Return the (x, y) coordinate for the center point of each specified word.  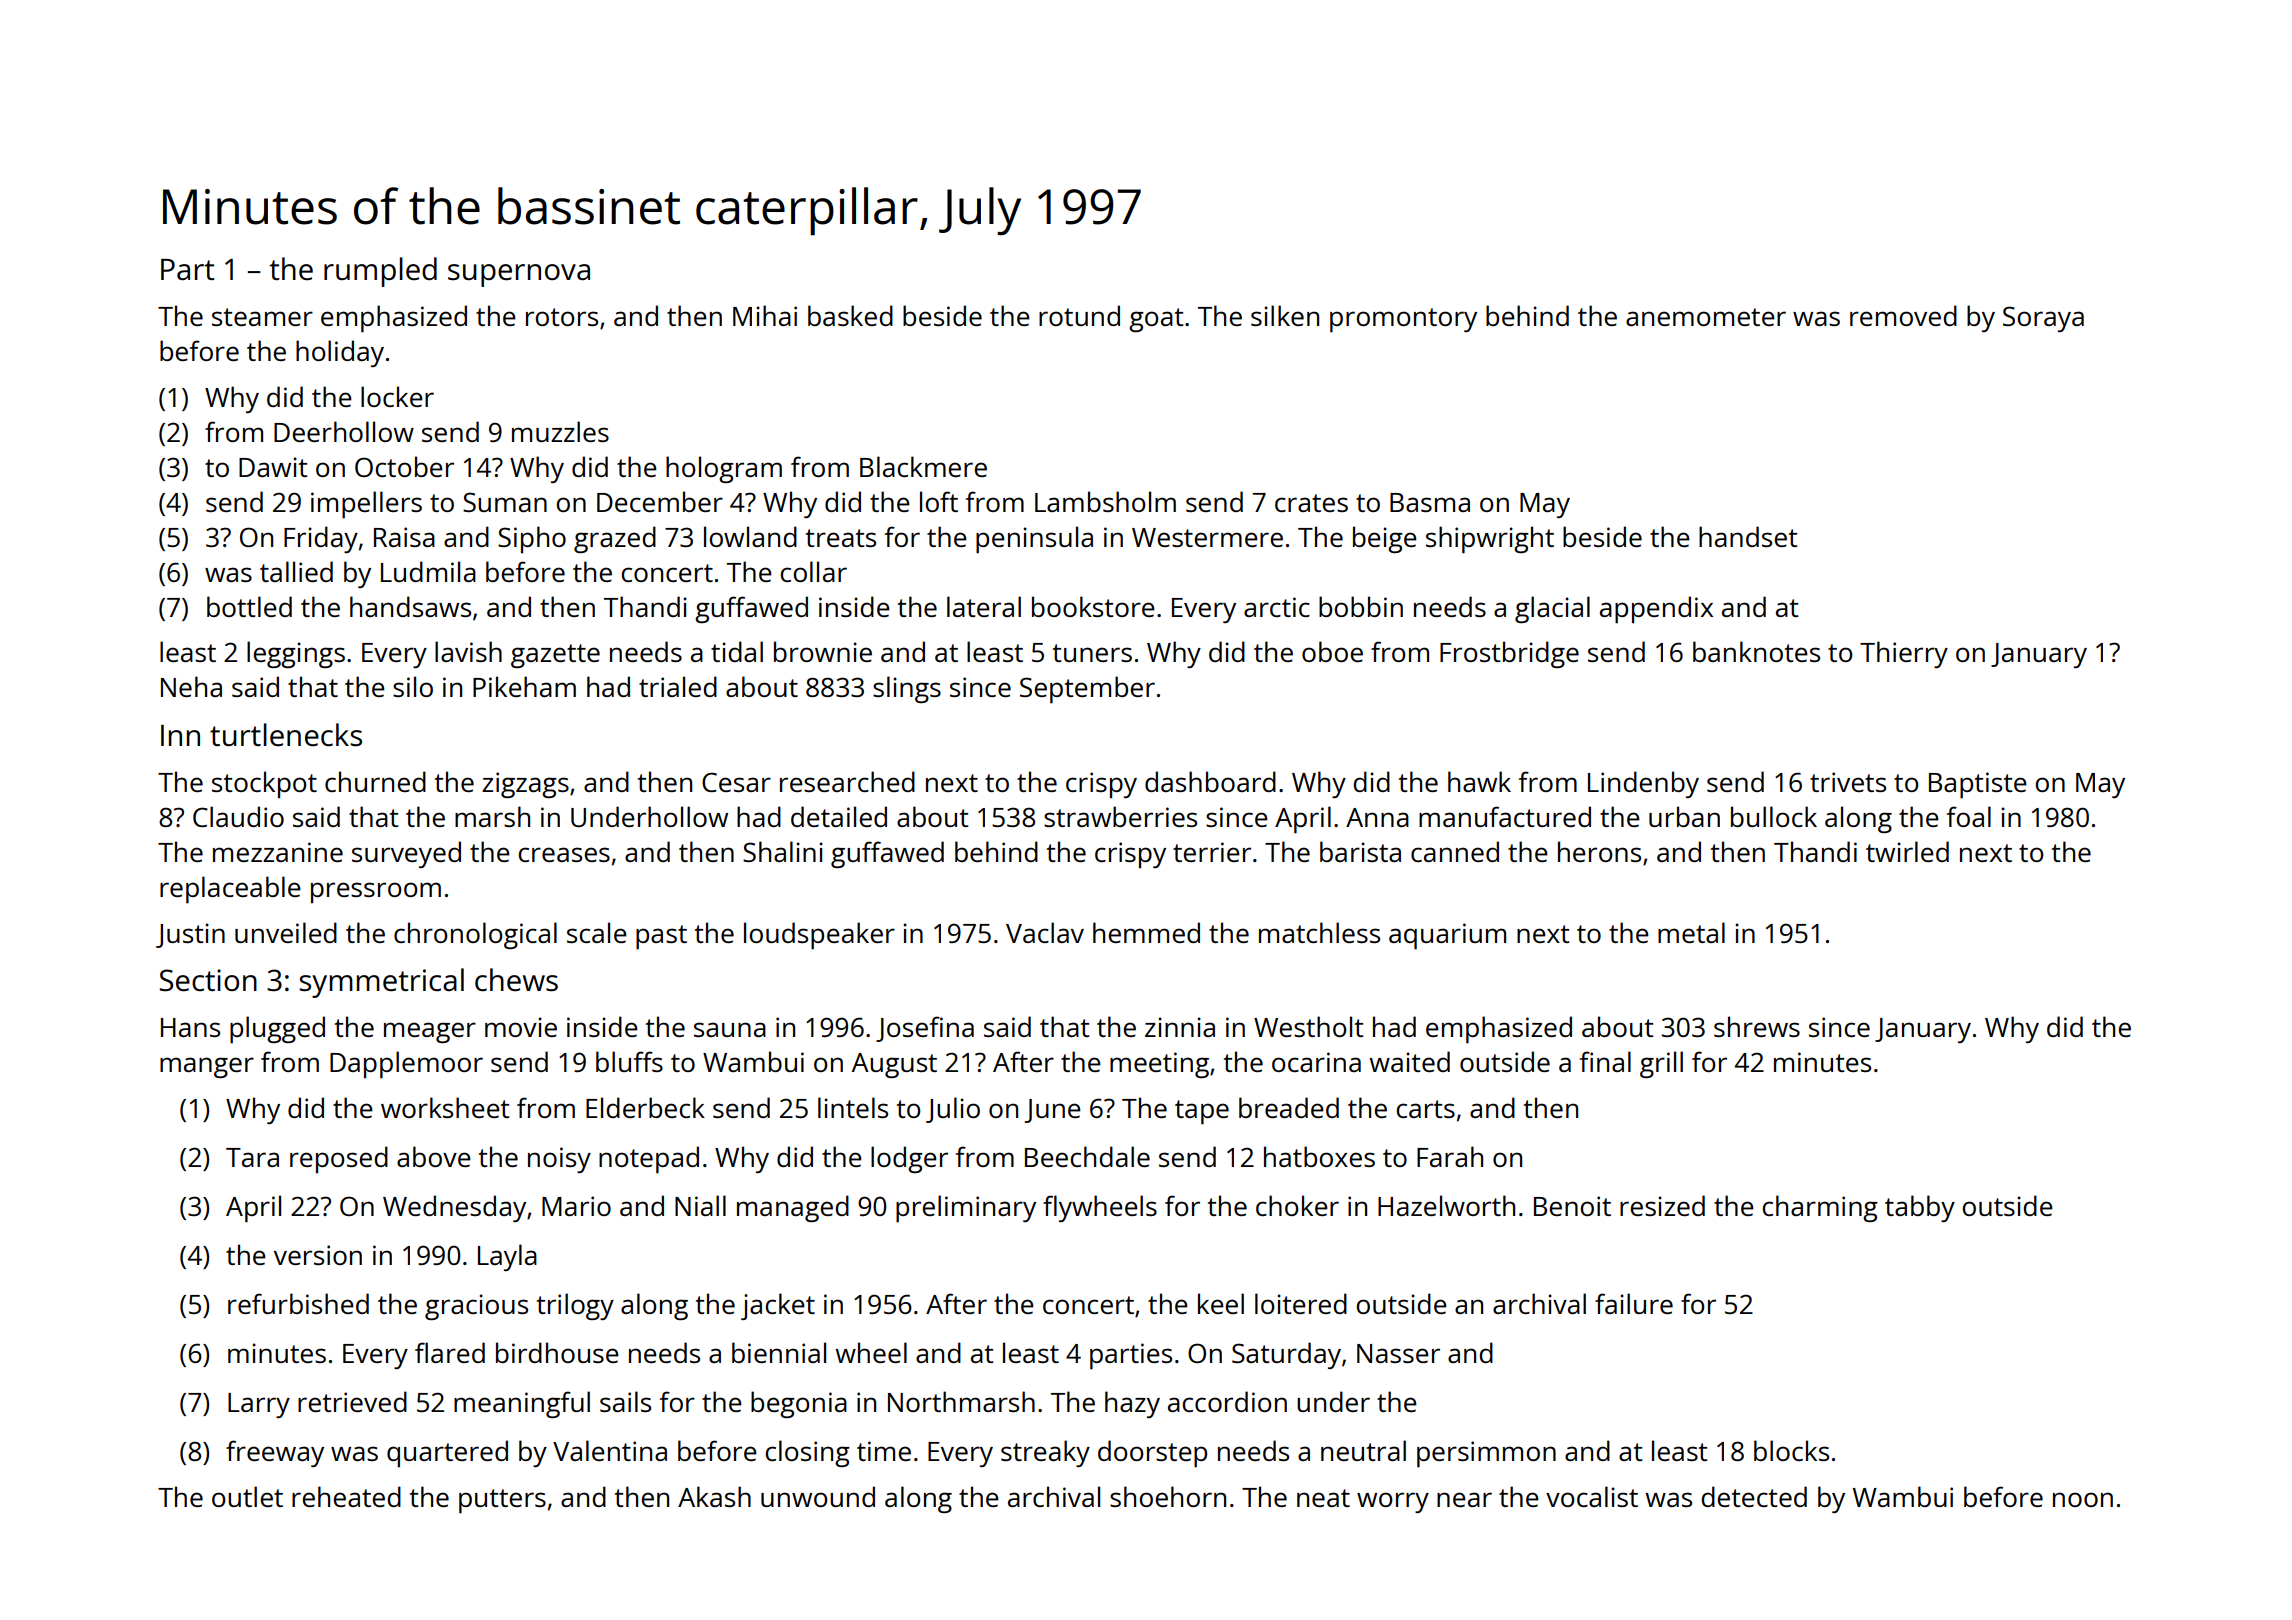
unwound (818, 1496)
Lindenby (1643, 784)
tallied (296, 571)
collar (813, 571)
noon (2083, 1499)
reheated (346, 1496)
